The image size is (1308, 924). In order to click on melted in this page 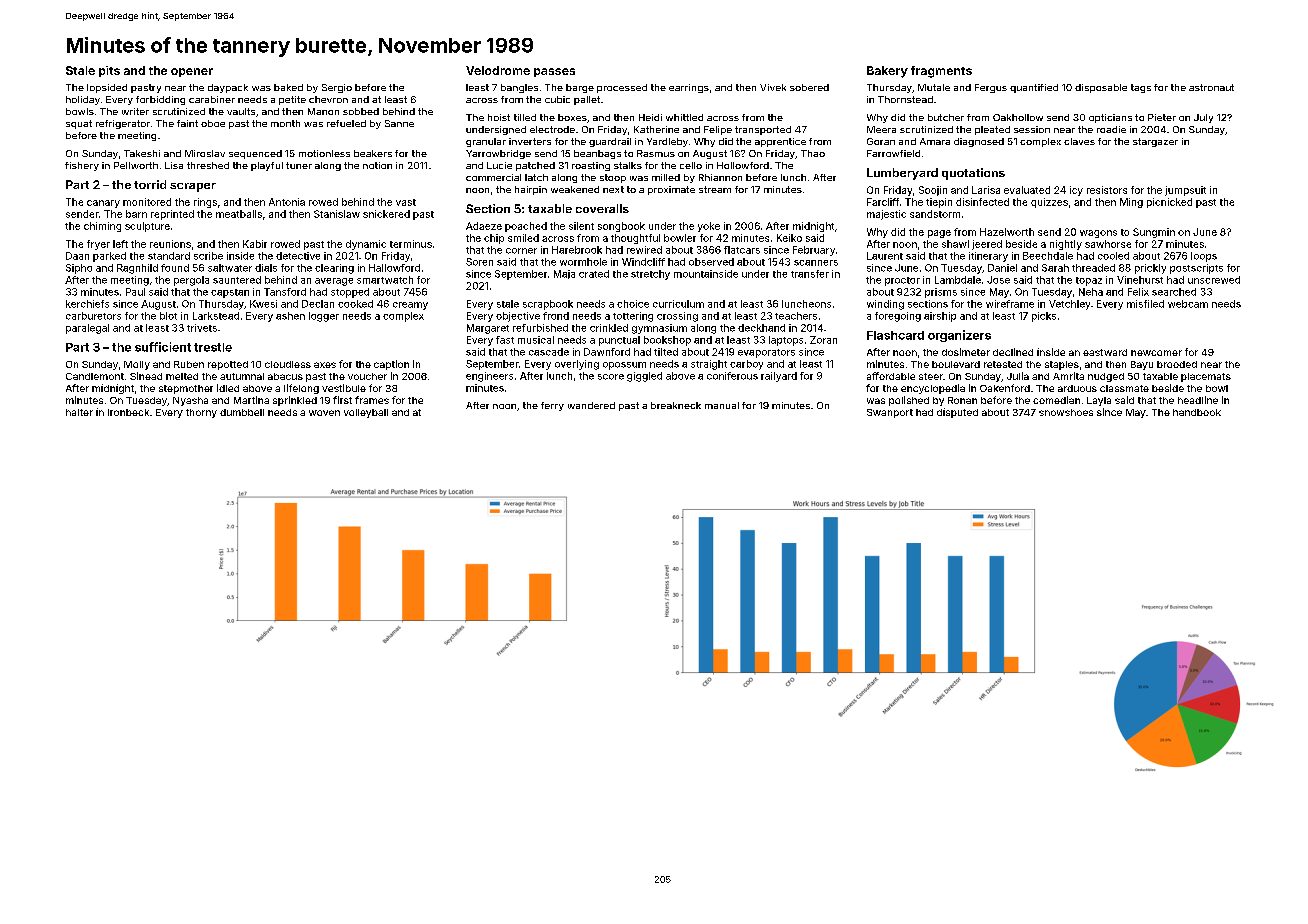, I will do `click(182, 376)`.
